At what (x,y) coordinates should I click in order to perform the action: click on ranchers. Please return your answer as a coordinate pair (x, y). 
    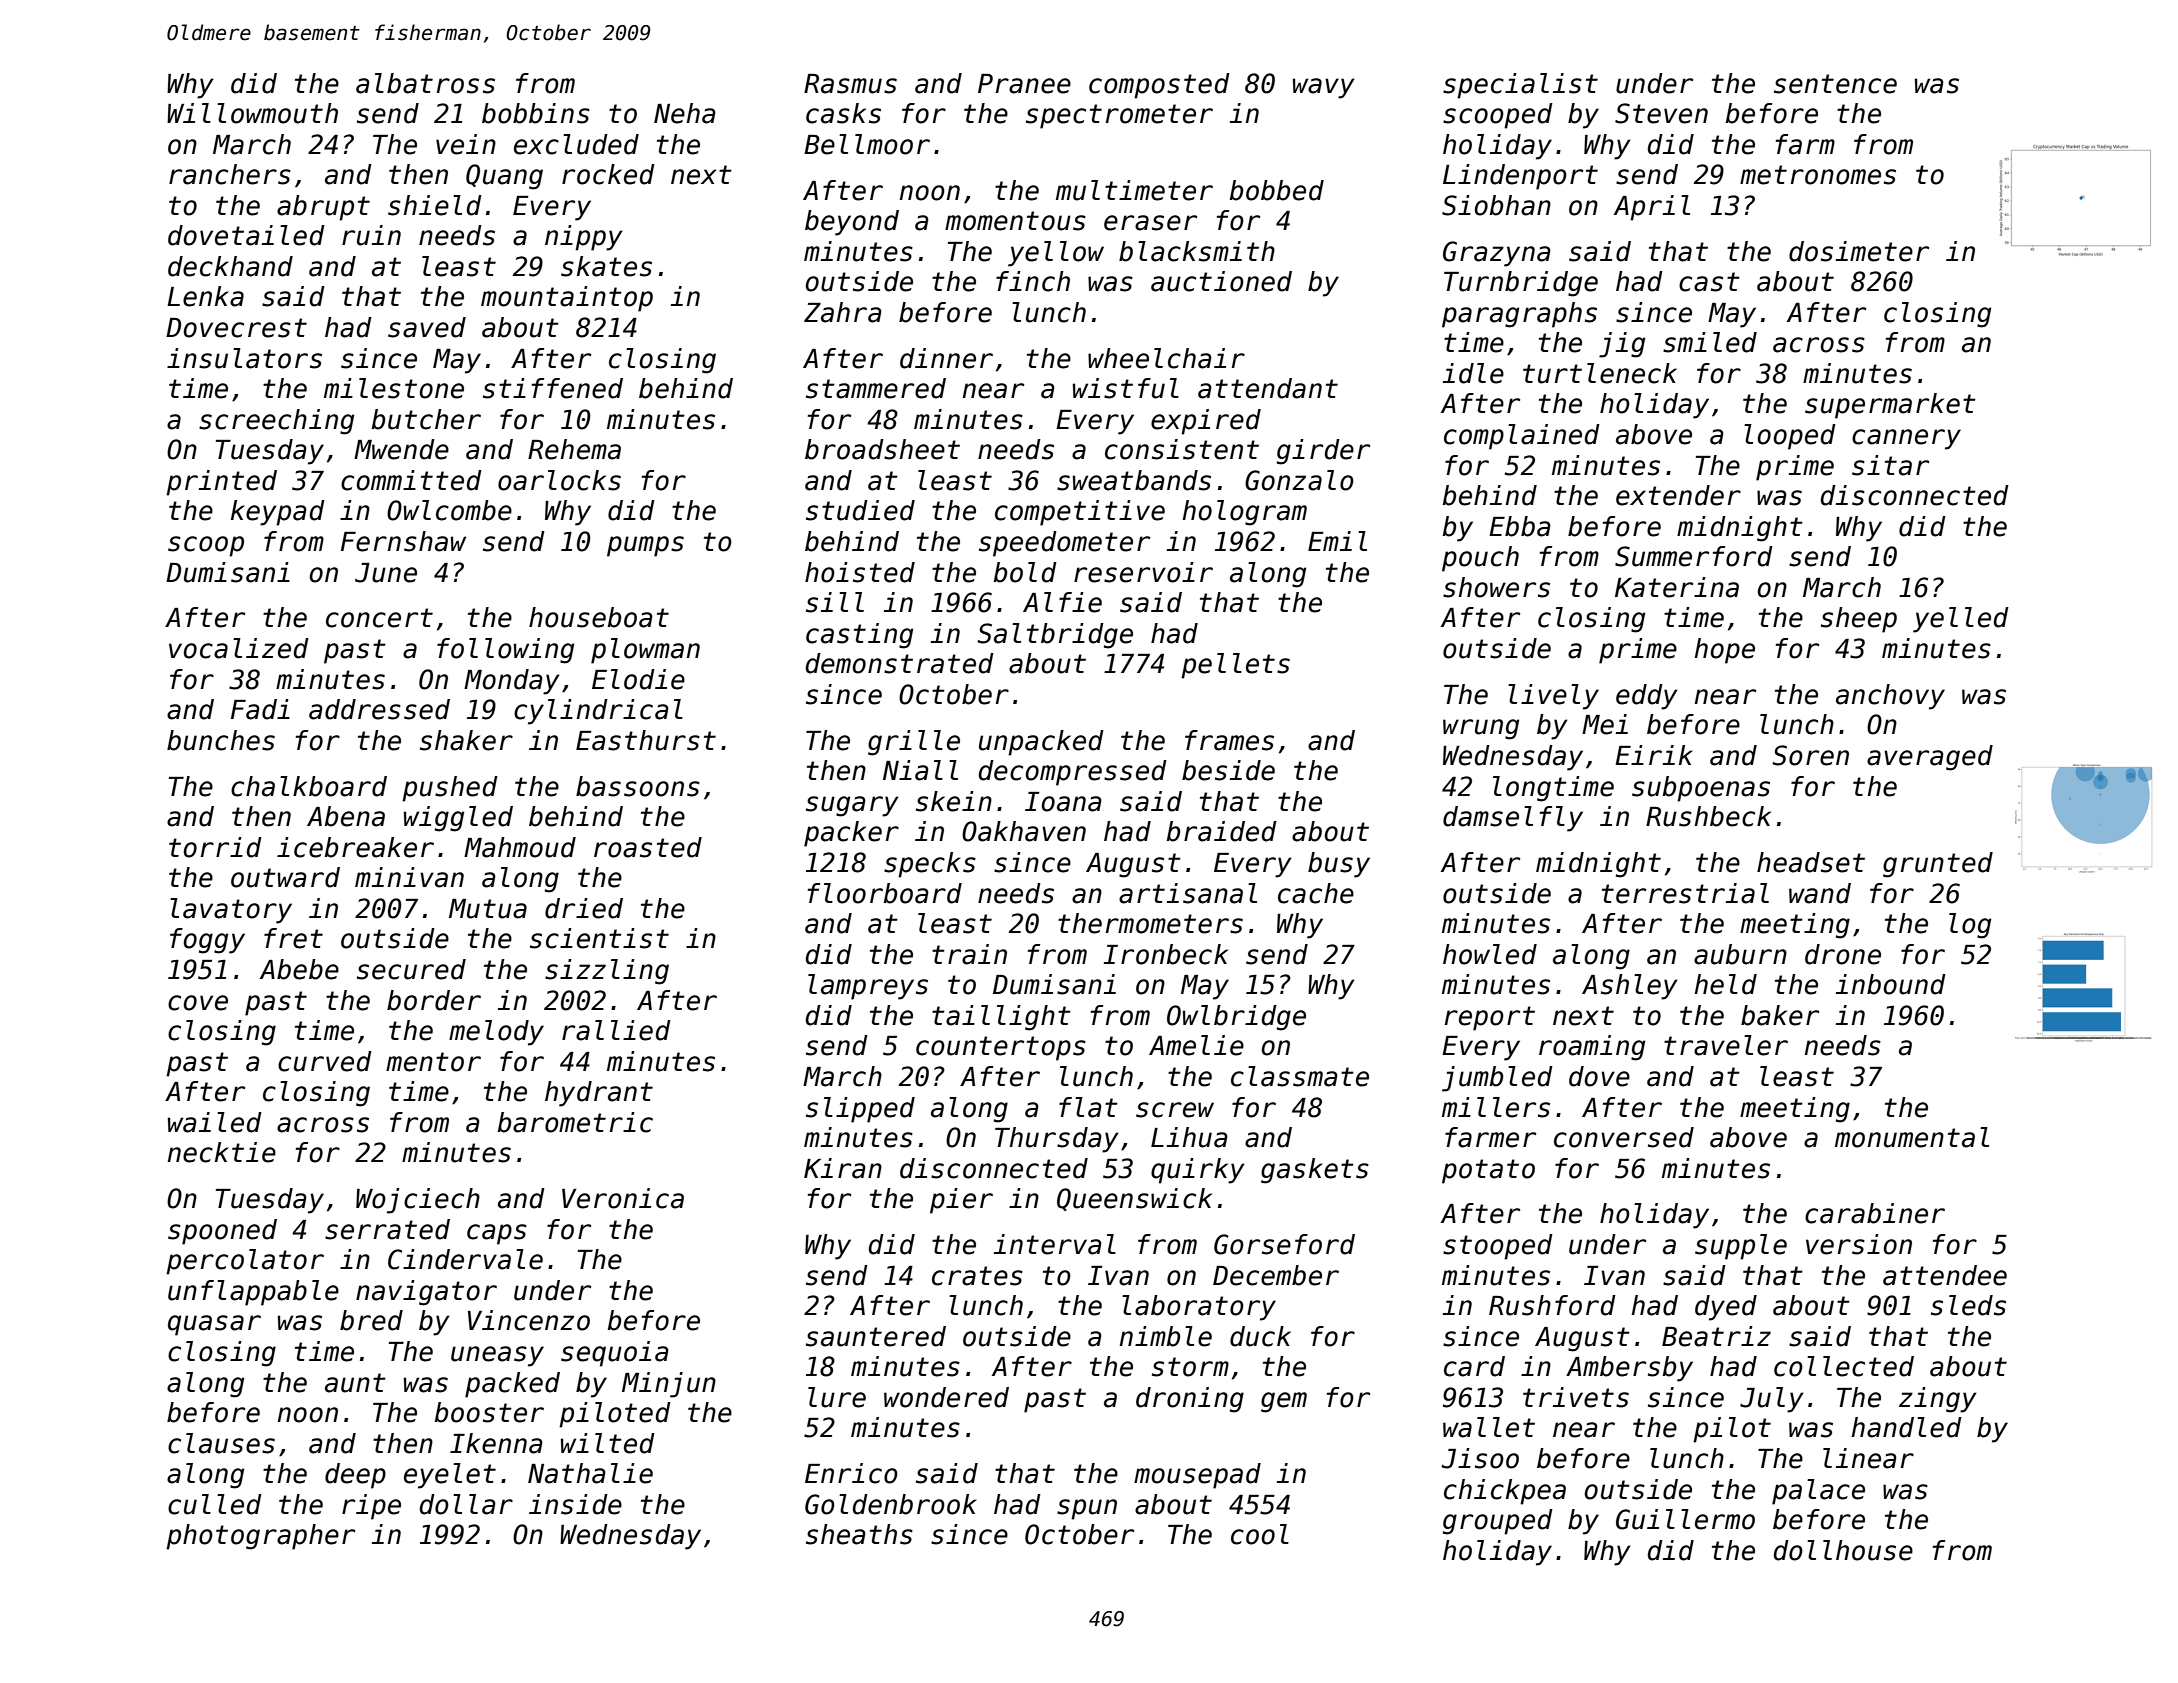
    Looking at the image, I should click on (230, 174).
